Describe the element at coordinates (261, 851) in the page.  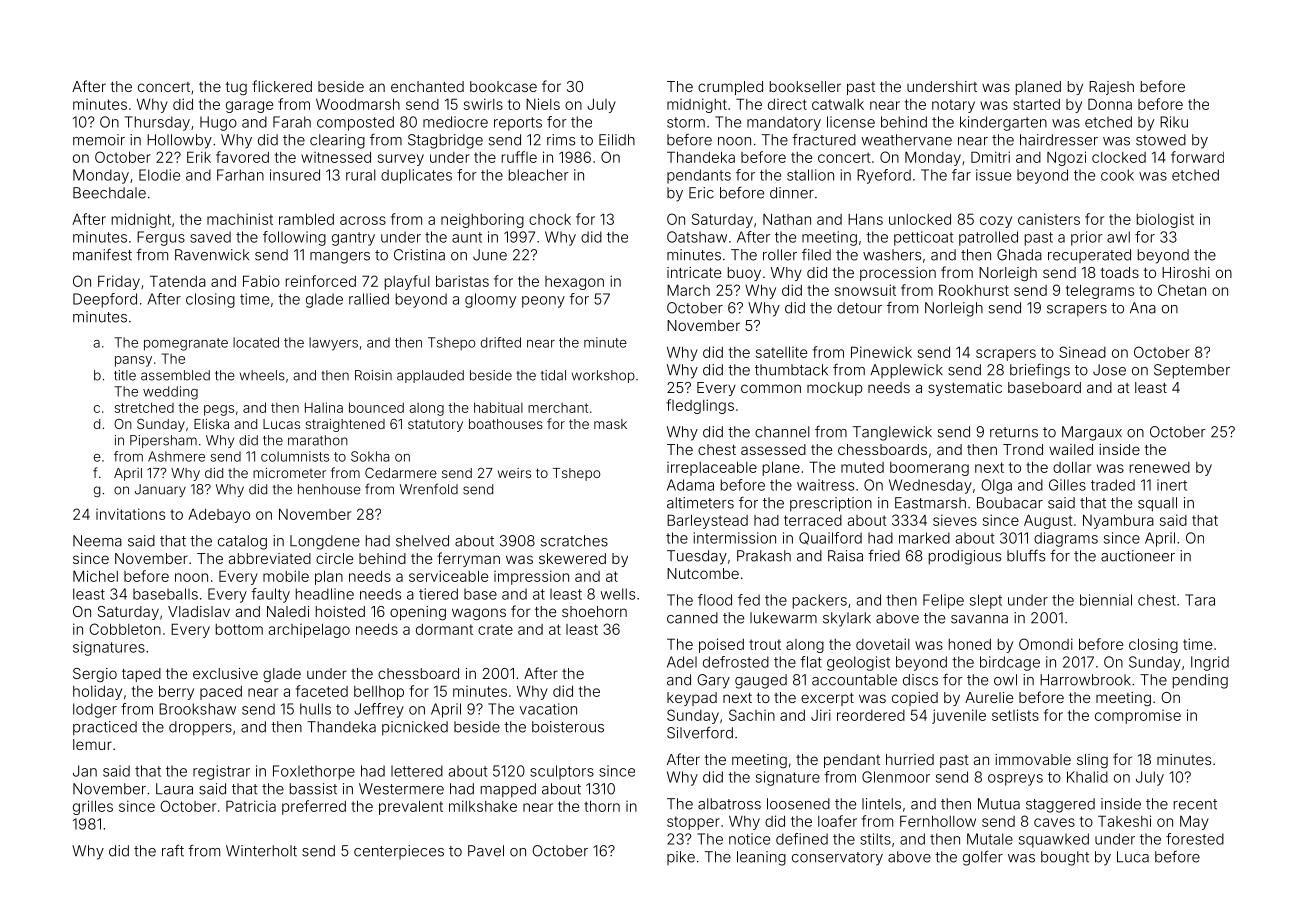
I see `Winterholt` at that location.
